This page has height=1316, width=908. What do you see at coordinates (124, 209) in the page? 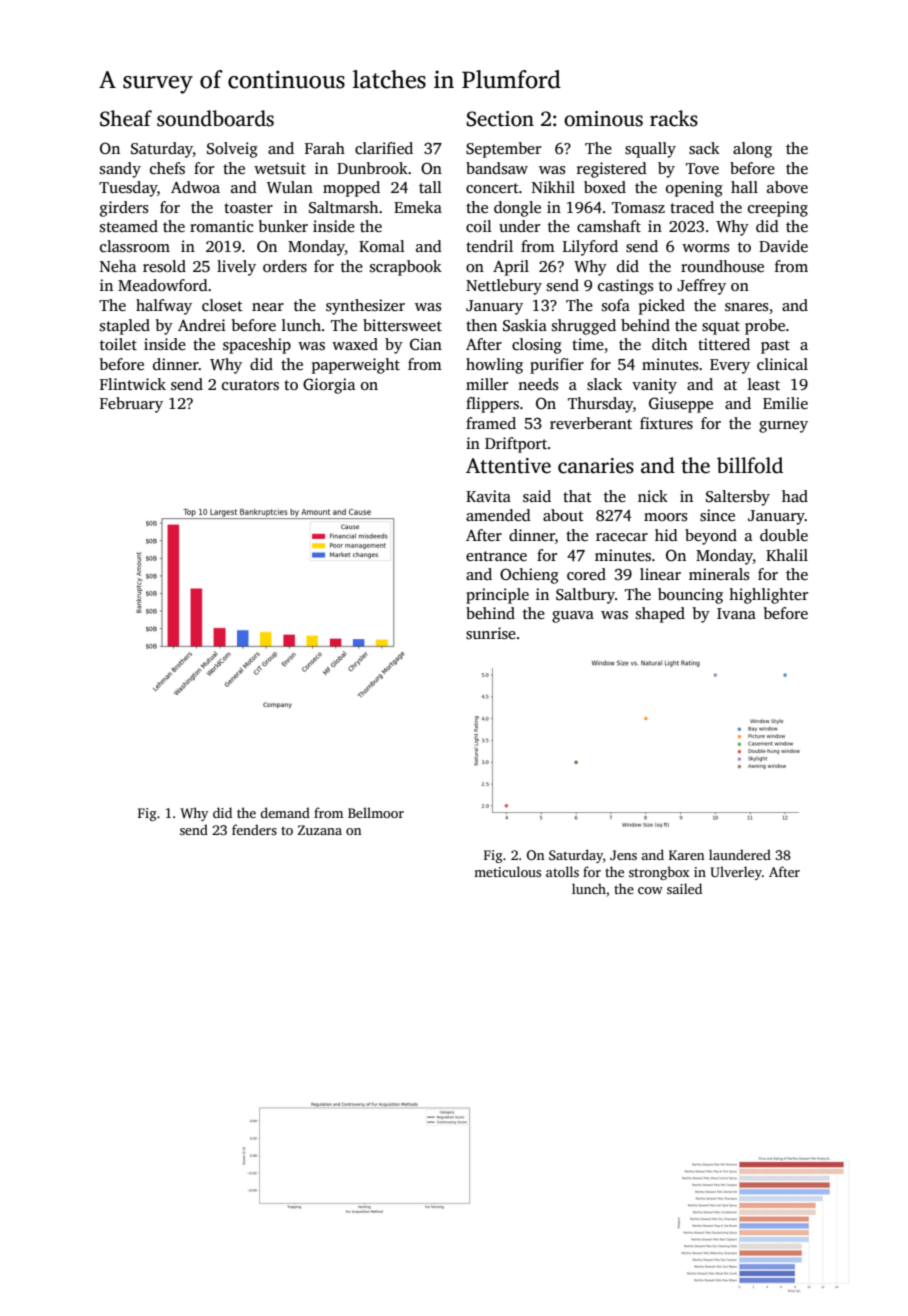
I see `girders` at bounding box center [124, 209].
